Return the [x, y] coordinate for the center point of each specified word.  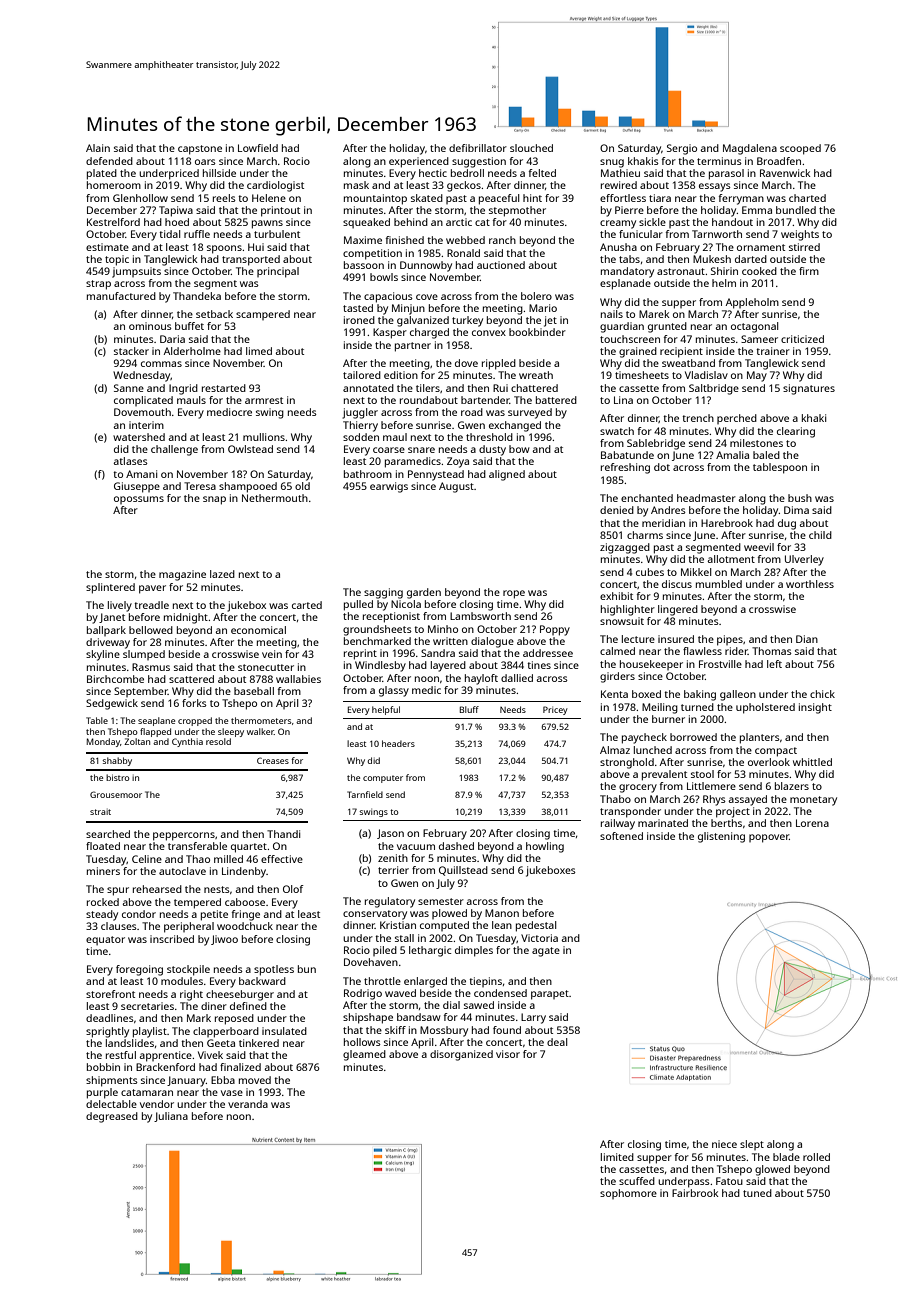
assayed [747, 800]
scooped [800, 149]
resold [218, 741]
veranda [248, 1104]
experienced [419, 162]
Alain [98, 148]
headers [398, 743]
